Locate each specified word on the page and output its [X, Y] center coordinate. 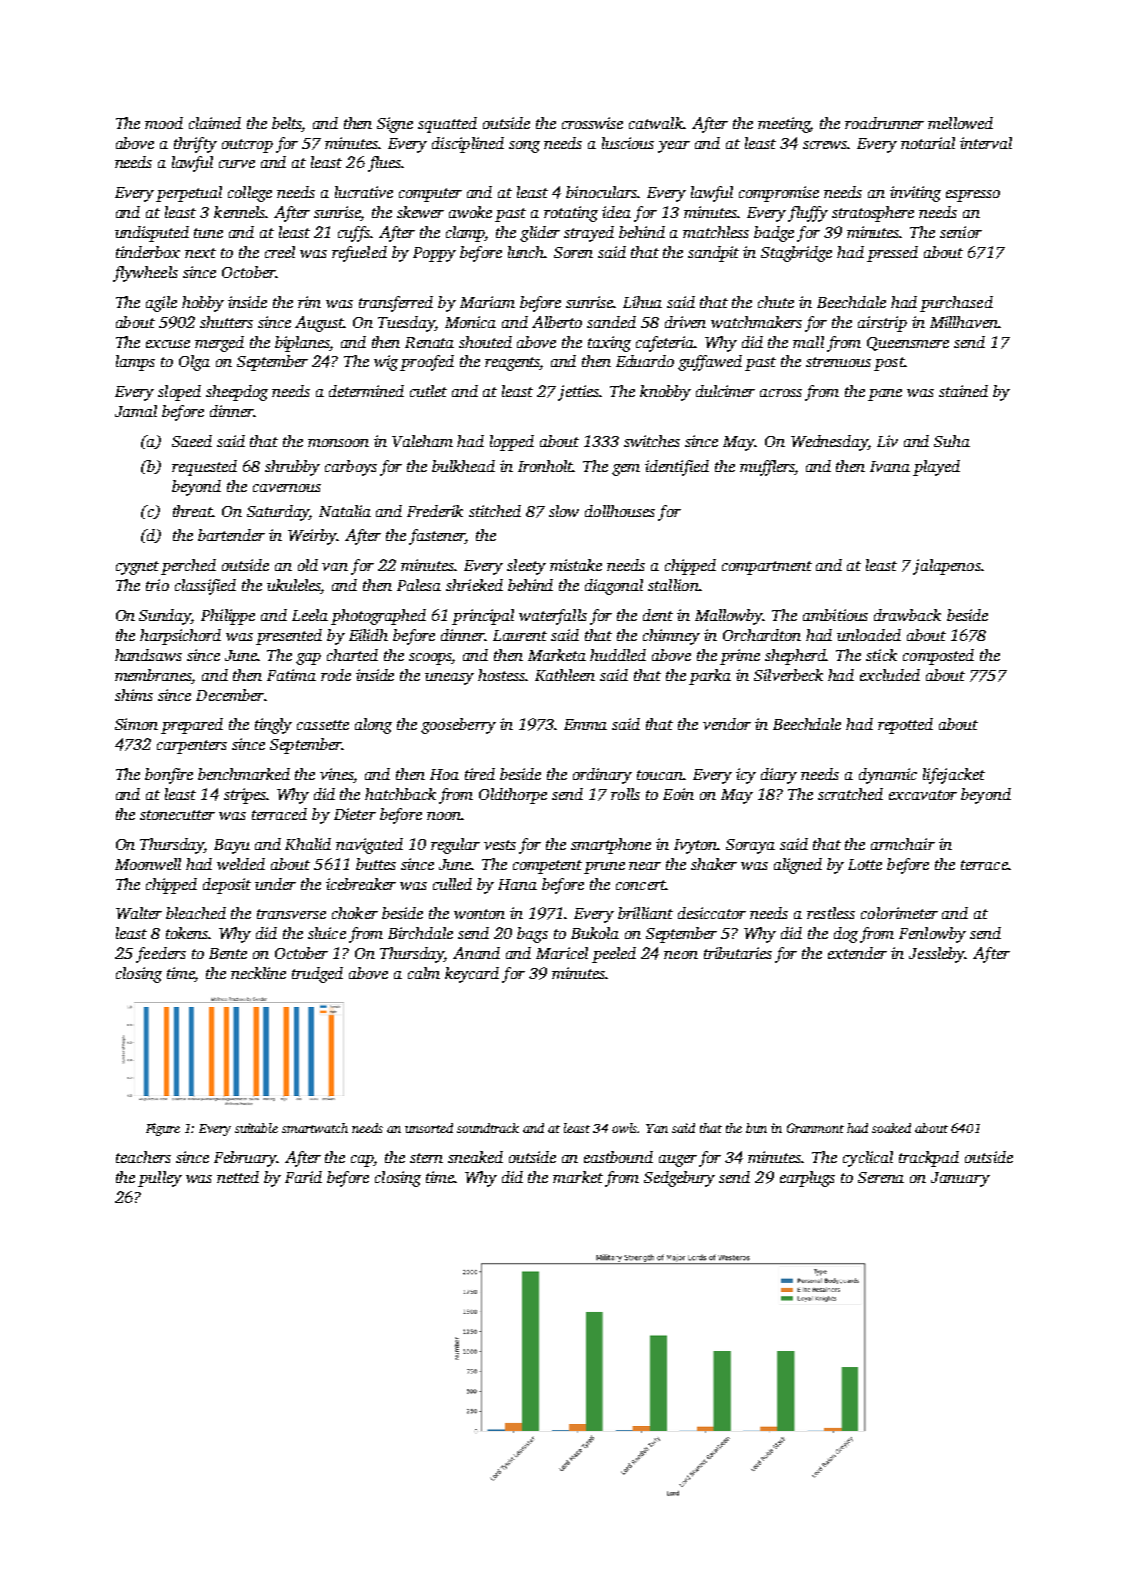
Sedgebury [679, 1179]
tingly [273, 726]
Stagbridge [796, 254]
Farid [303, 1177]
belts [287, 123]
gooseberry [458, 726]
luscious [628, 143]
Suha [952, 441]
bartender [231, 535]
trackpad [929, 1159]
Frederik [435, 511]
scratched [850, 794]
